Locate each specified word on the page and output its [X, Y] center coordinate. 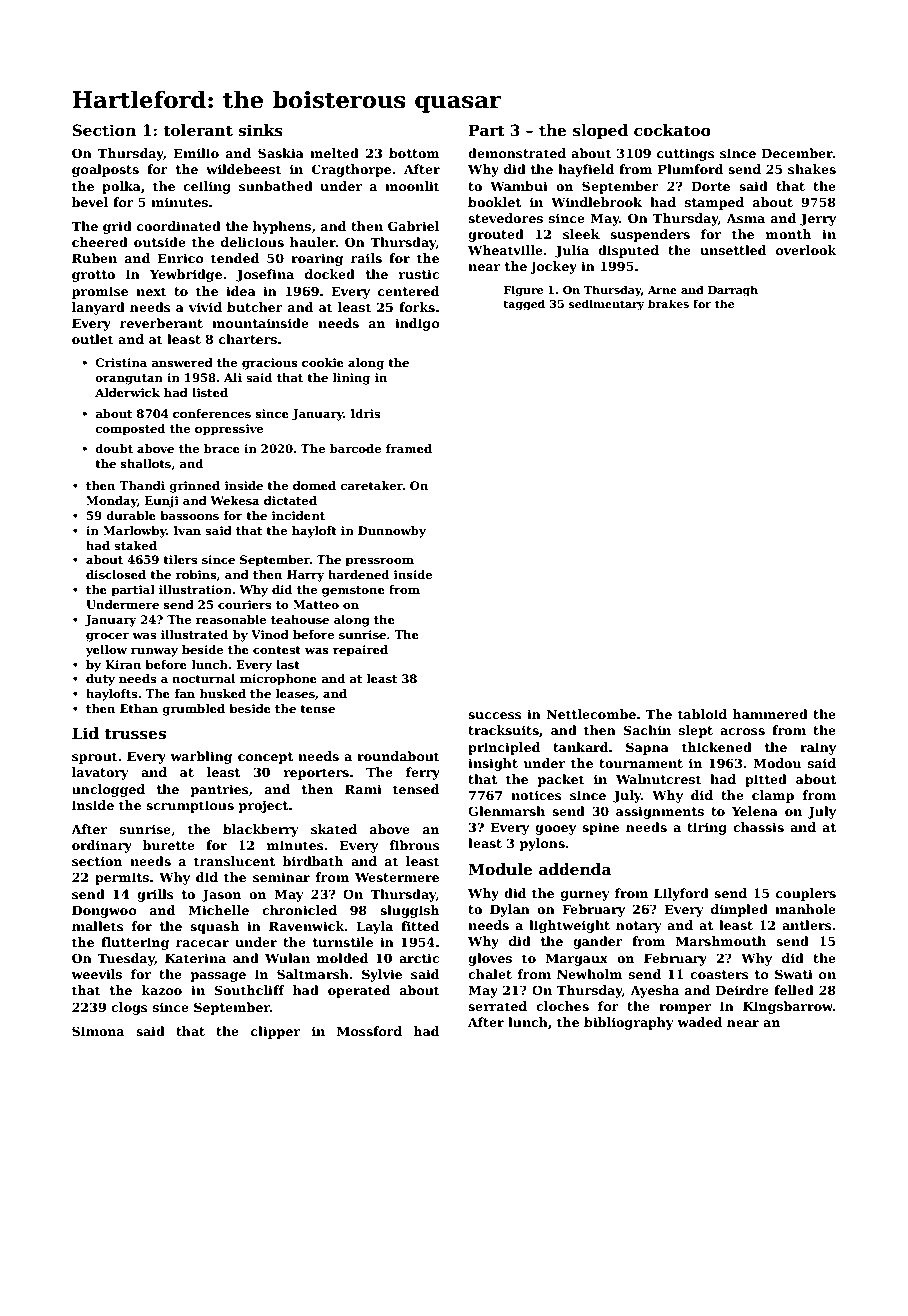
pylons [542, 844]
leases [295, 693]
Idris [365, 413]
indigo [417, 324]
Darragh [733, 291]
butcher [255, 307]
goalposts [105, 170]
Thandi [142, 485]
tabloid [702, 714]
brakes [668, 303]
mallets [98, 926]
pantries [220, 790]
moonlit [412, 186]
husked [222, 693]
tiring [707, 828]
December [797, 153]
